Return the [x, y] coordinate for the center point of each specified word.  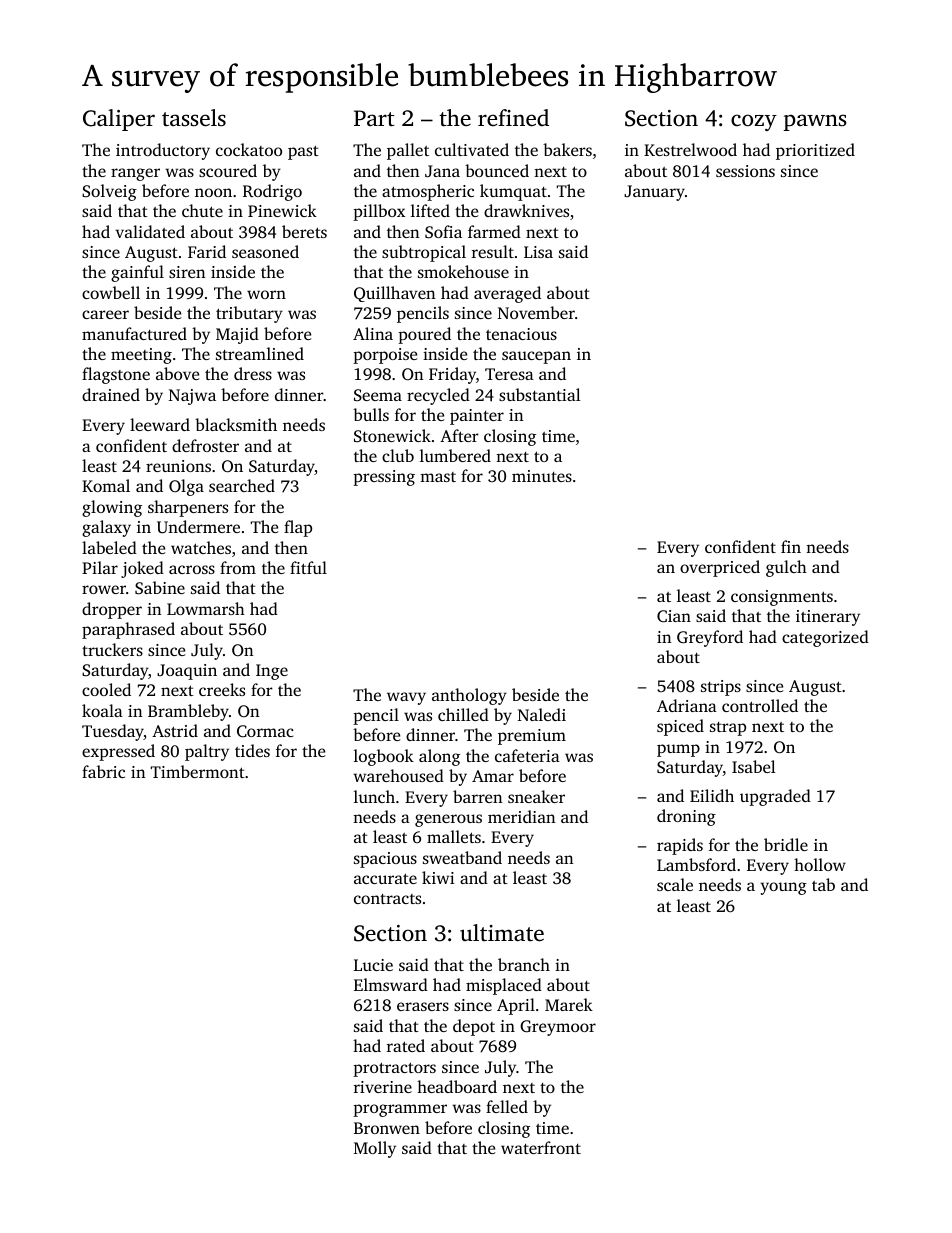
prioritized [815, 151]
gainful [137, 273]
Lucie [373, 965]
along [439, 757]
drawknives [526, 210]
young [783, 888]
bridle [786, 844]
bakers [567, 149]
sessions [745, 171]
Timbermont [198, 771]
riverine [383, 1087]
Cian [674, 616]
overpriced [720, 568]
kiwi [438, 877]
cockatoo [249, 149]
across [192, 569]
